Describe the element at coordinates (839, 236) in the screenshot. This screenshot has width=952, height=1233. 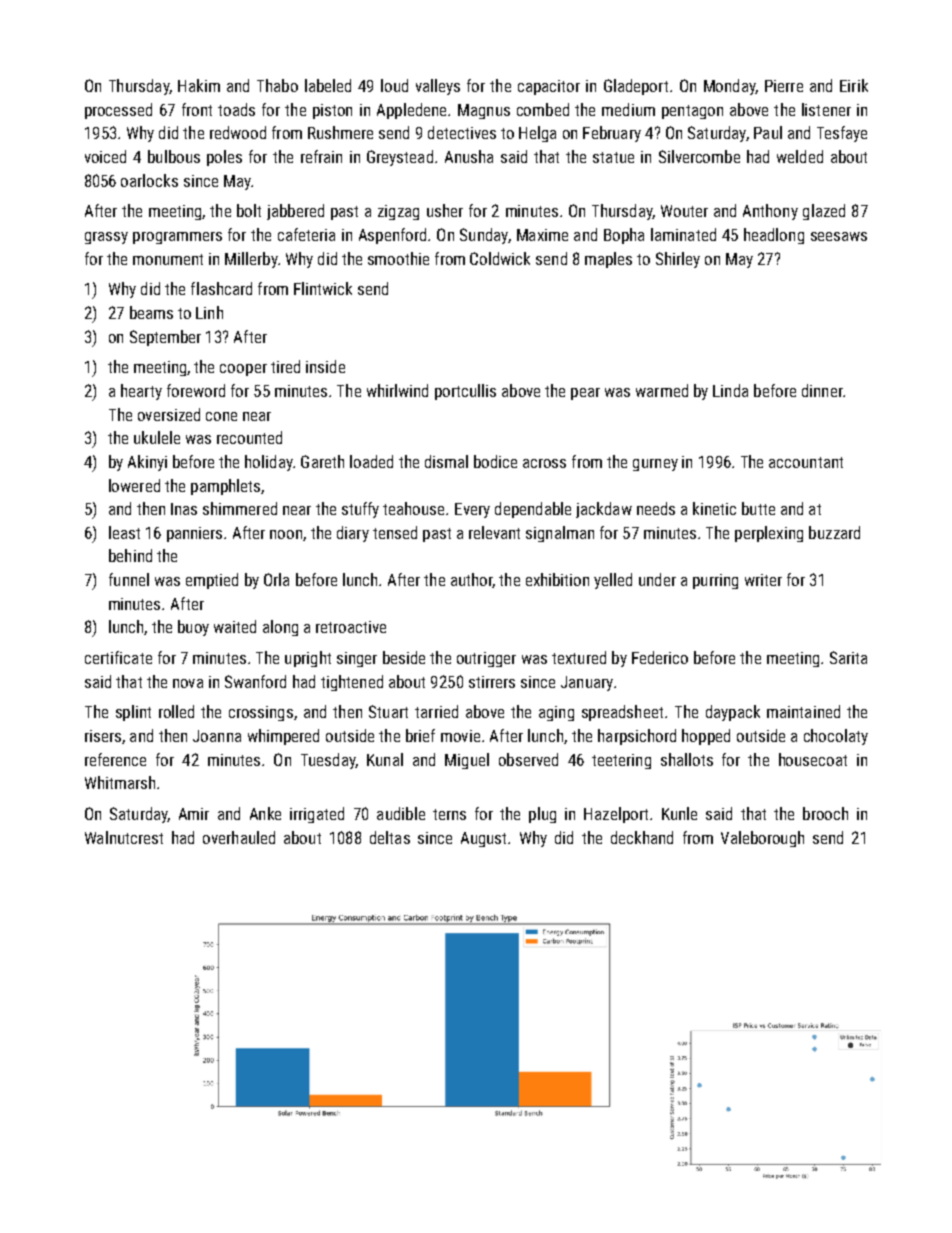
I see `seesaws` at that location.
